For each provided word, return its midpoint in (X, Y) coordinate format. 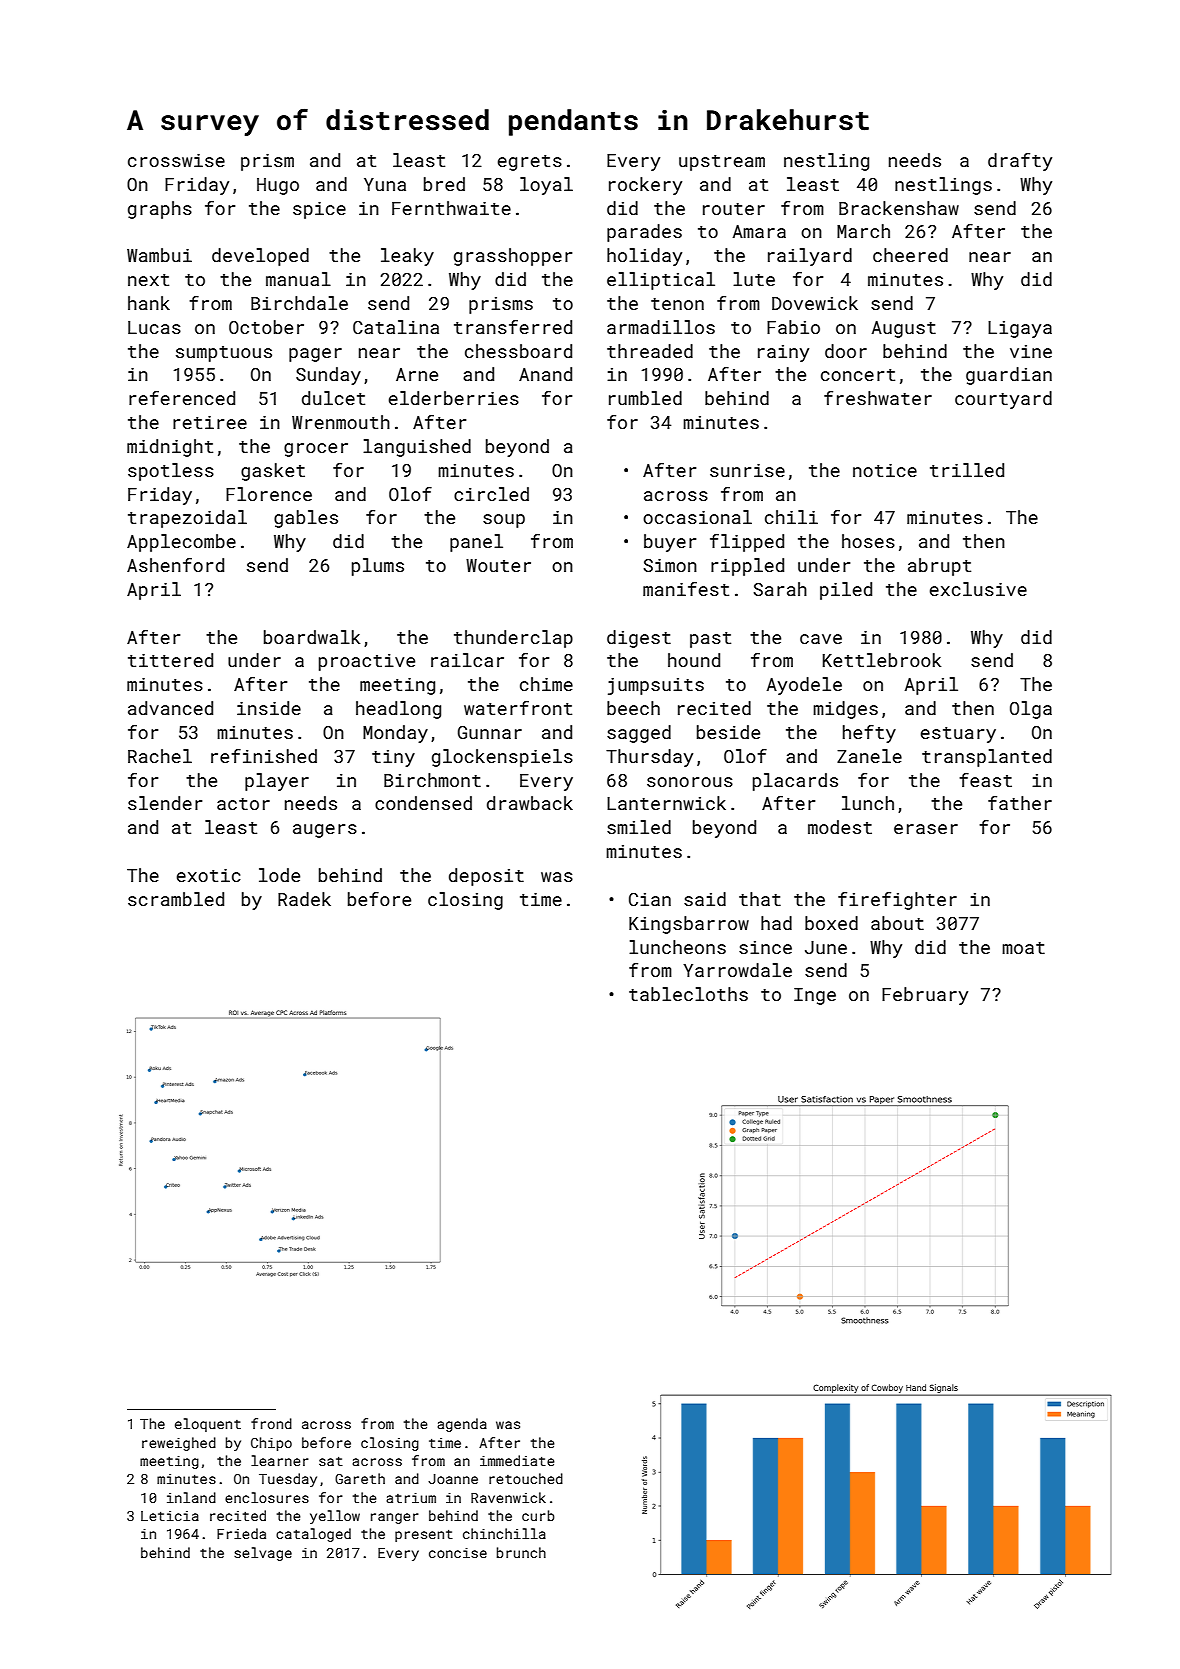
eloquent (208, 1425)
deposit (486, 877)
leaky (407, 257)
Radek (304, 899)
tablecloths (688, 994)
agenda (462, 1425)
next (148, 280)
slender (165, 803)
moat (1023, 948)
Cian (650, 899)
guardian (1009, 376)
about (897, 923)
